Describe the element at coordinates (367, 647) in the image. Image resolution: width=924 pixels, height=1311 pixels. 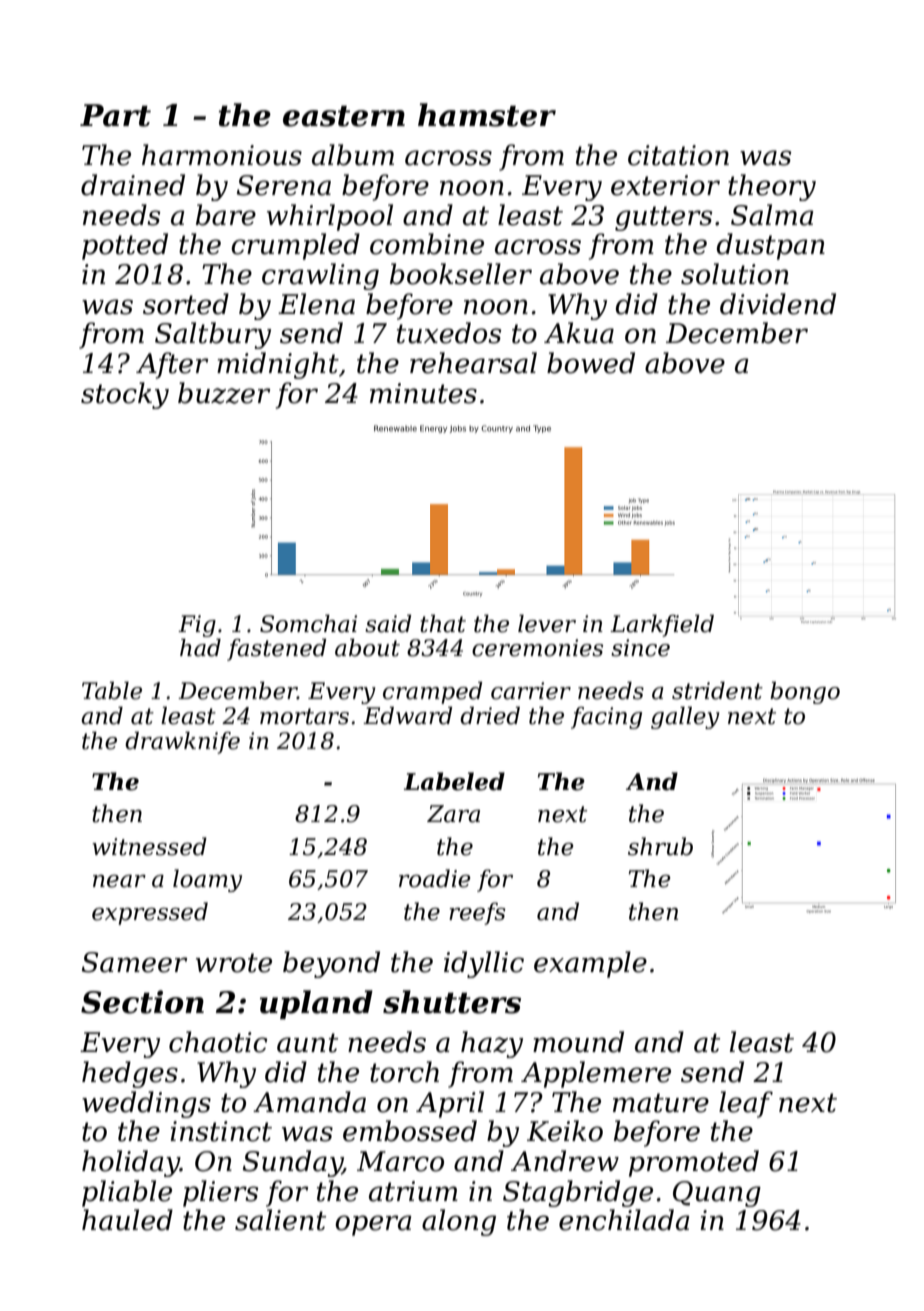
I see `about` at that location.
